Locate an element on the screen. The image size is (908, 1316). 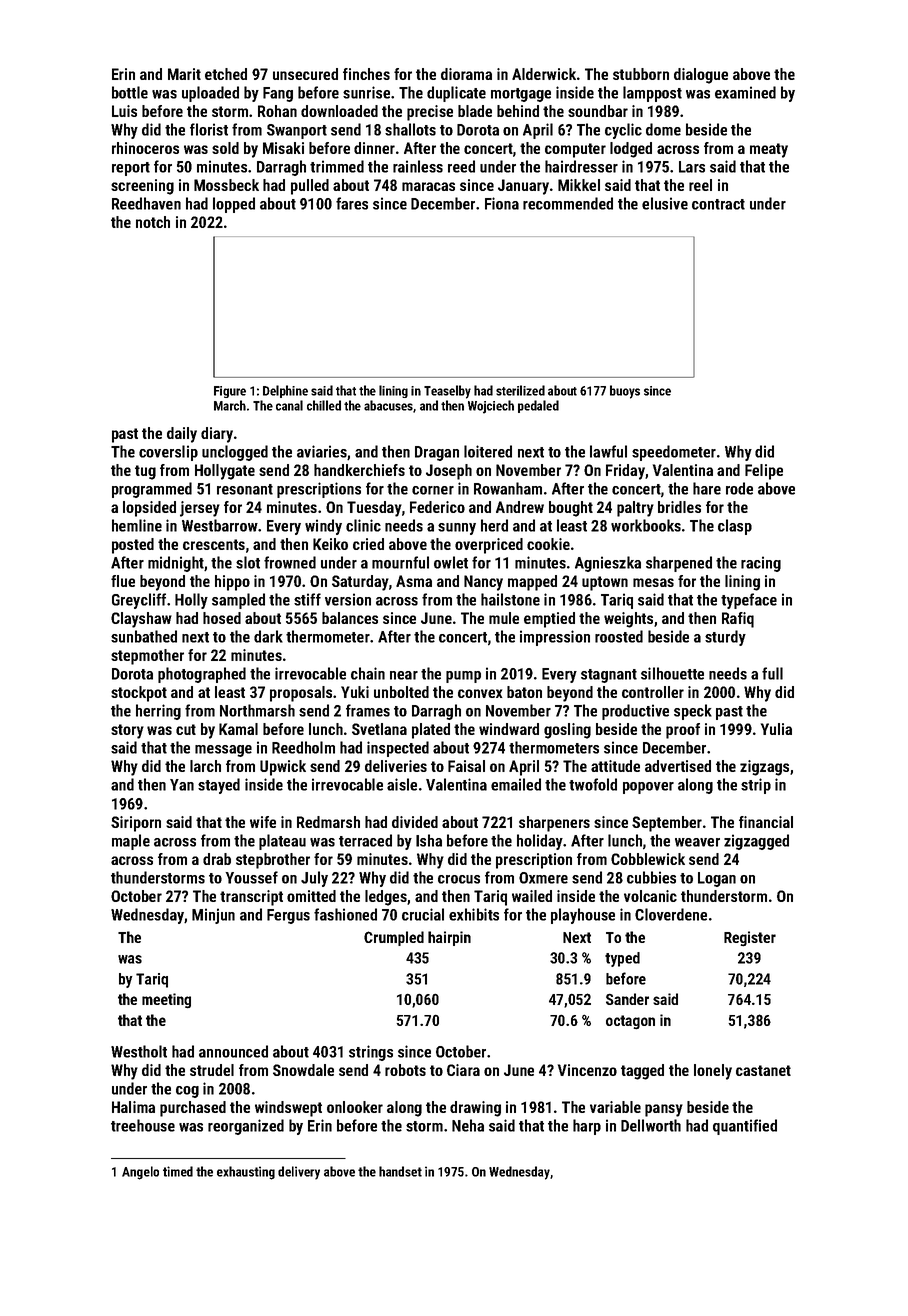
tug is located at coordinates (145, 472).
